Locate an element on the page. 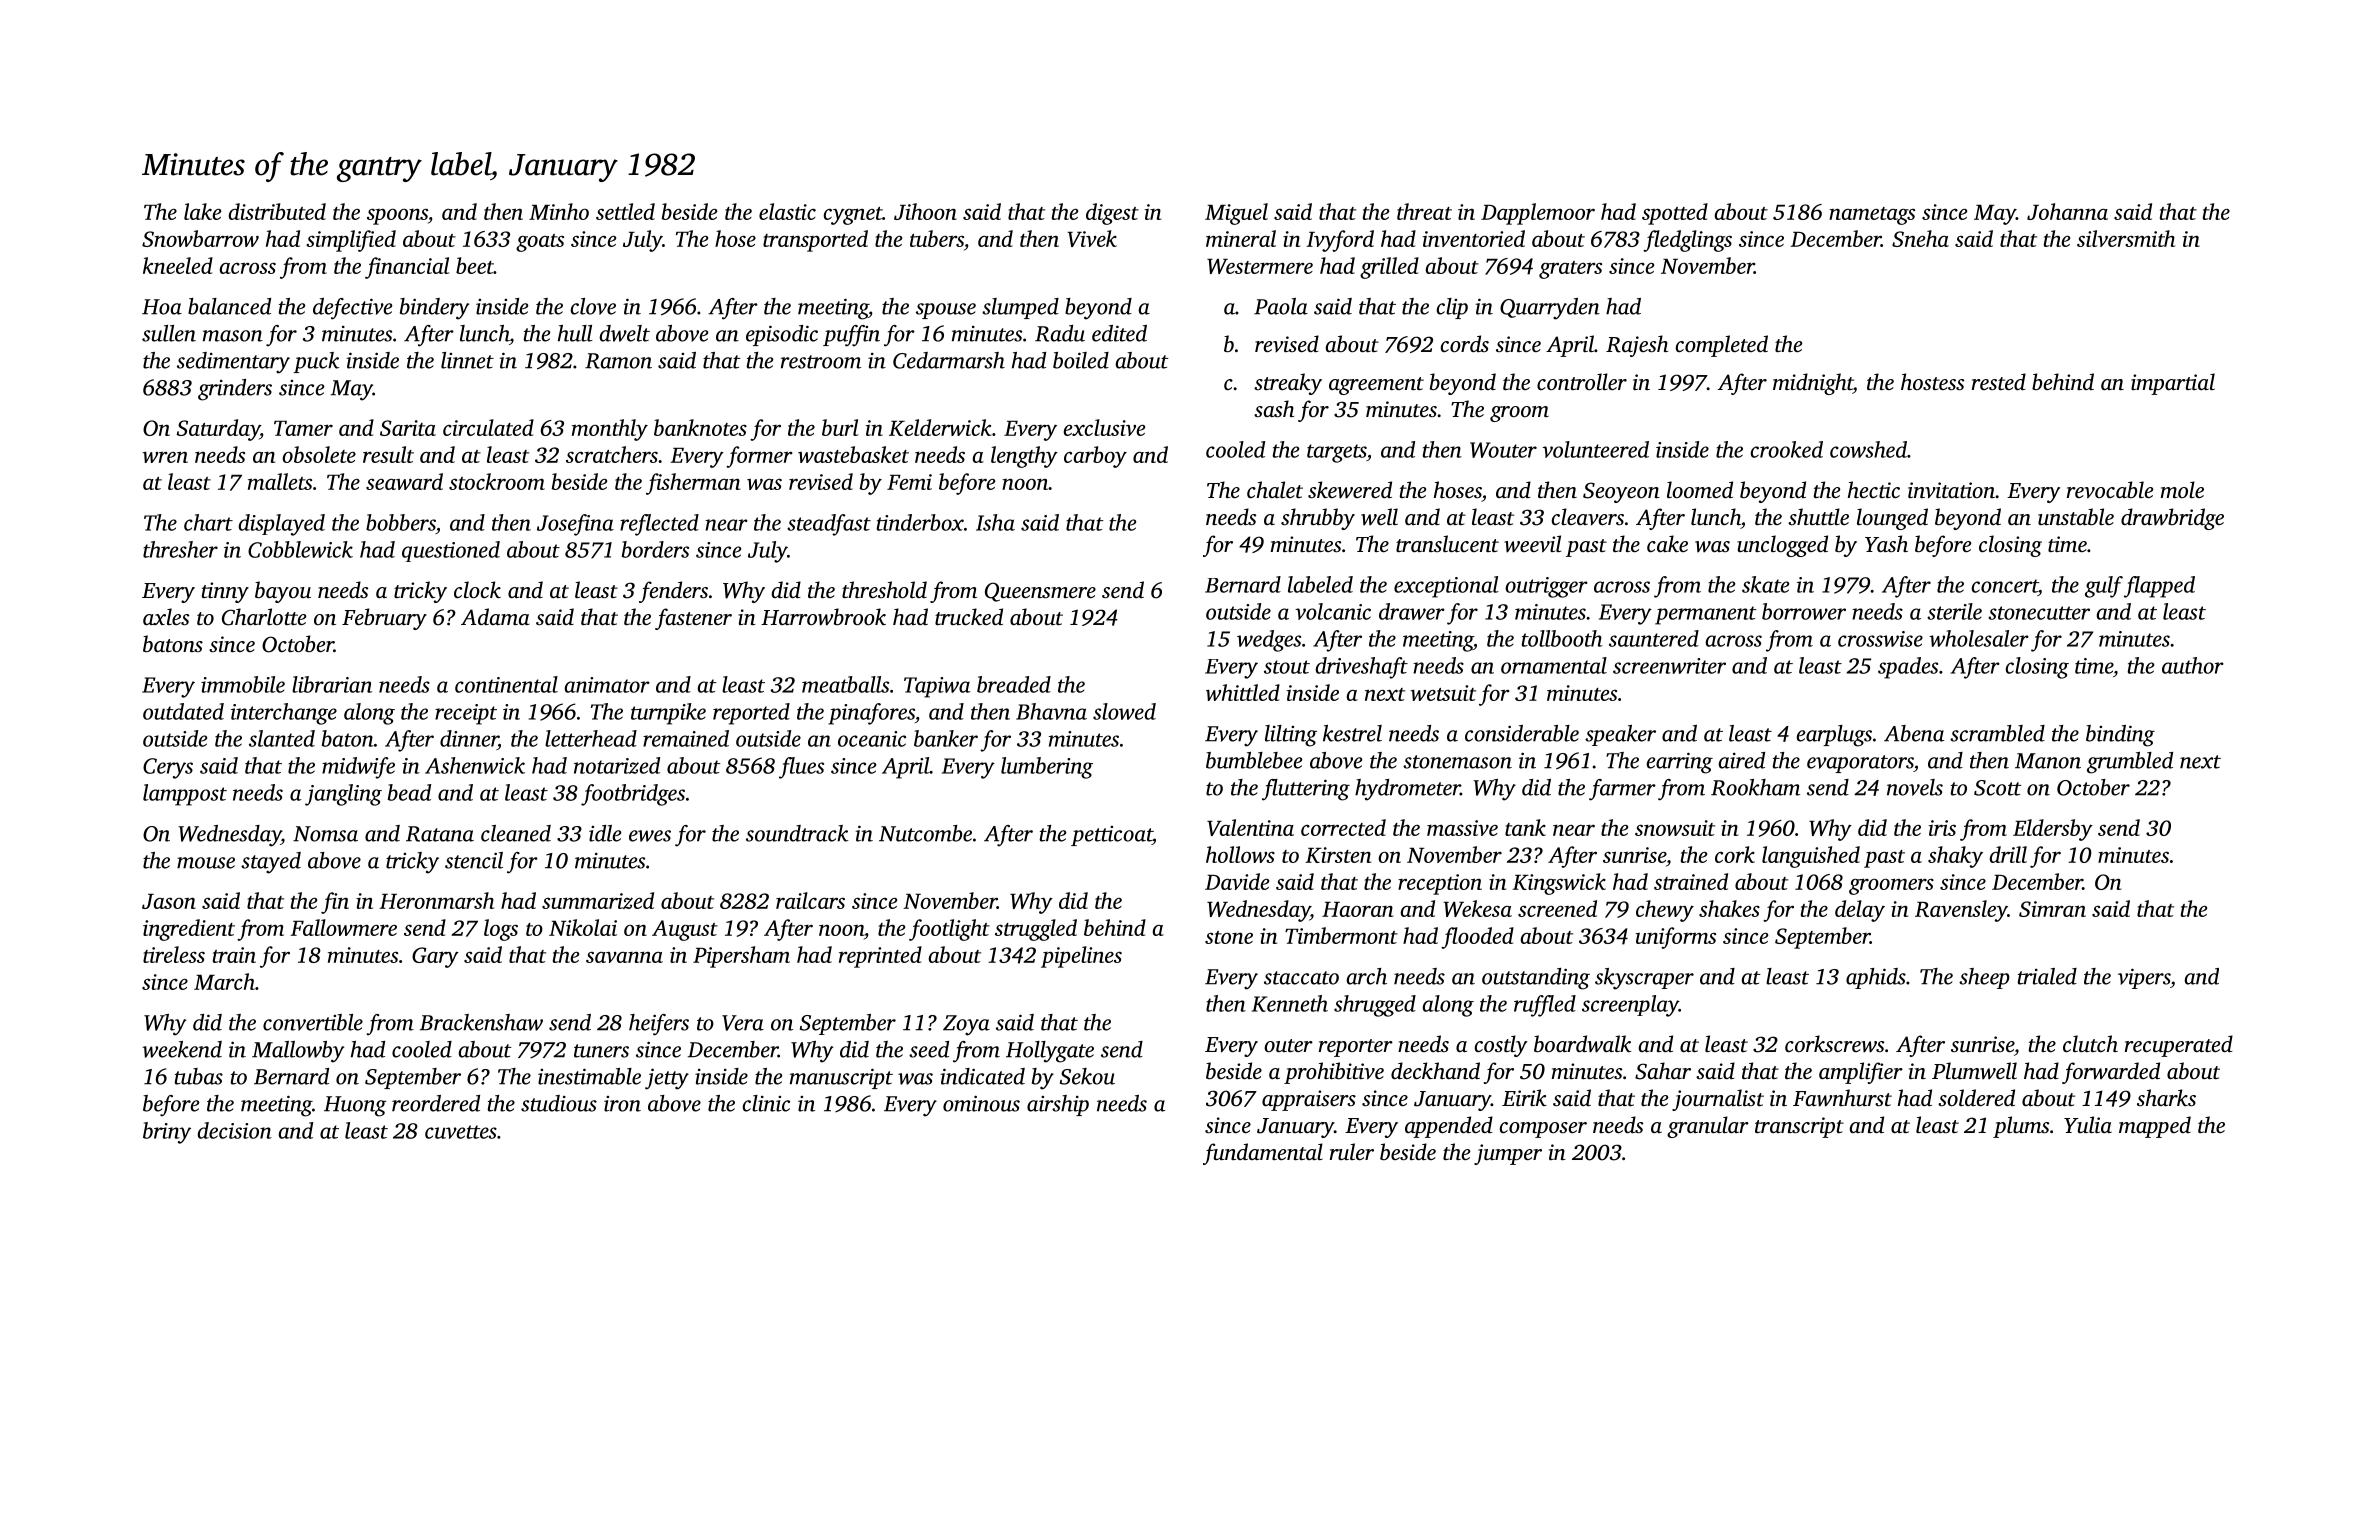  screenplay is located at coordinates (1630, 1006).
